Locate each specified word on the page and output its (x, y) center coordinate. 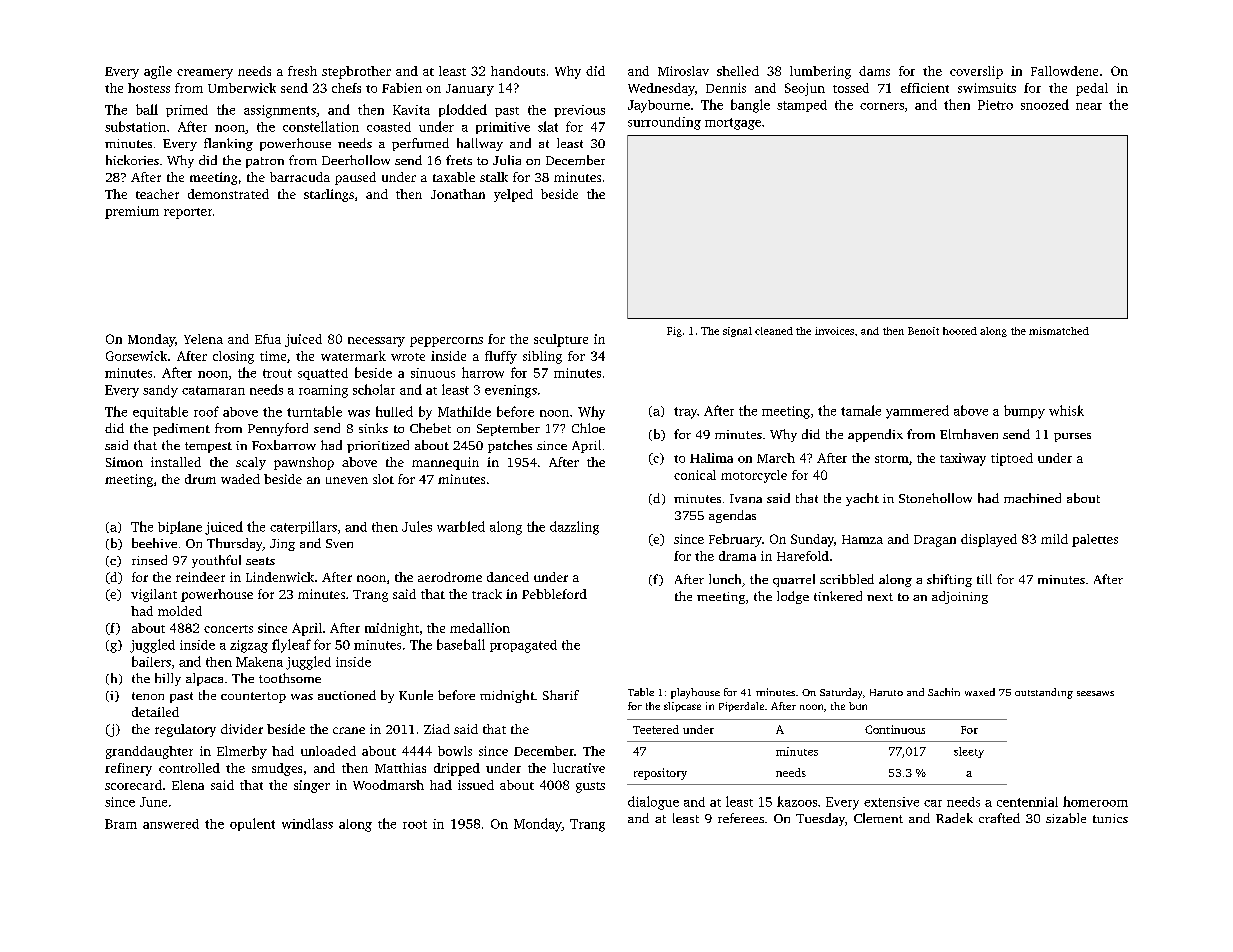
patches (510, 446)
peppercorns (446, 342)
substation (135, 126)
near (1089, 106)
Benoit (923, 331)
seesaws (1095, 693)
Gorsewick (136, 356)
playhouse (695, 693)
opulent (252, 824)
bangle (750, 106)
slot (383, 479)
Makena (259, 662)
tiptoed (1012, 459)
